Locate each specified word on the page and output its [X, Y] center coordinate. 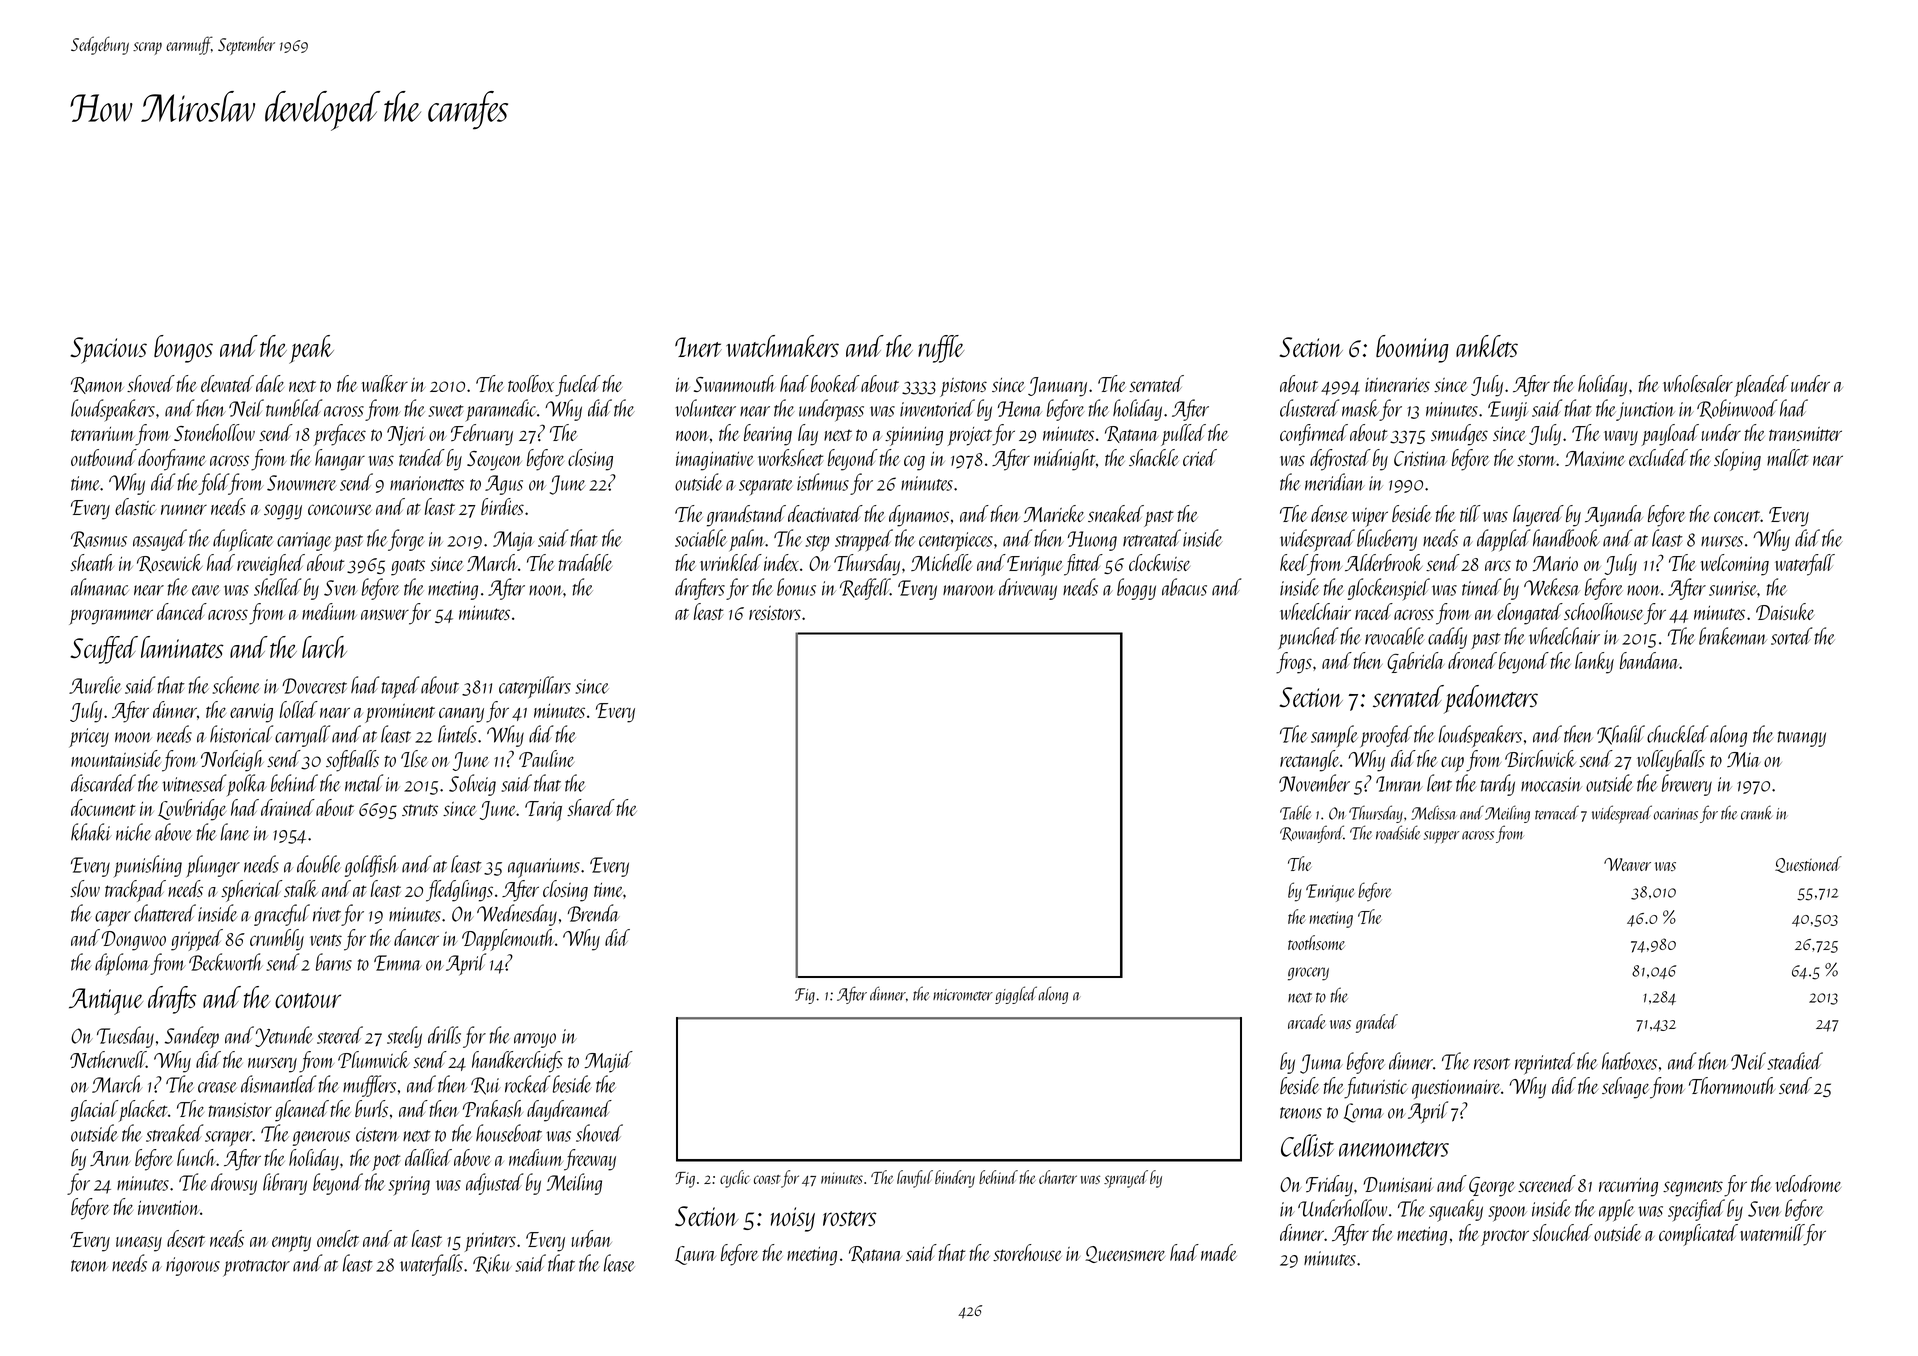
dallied [428, 1157]
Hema [1020, 409]
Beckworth [225, 962]
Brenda [594, 913]
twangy [1802, 739]
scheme [236, 685]
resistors [775, 613]
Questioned [1808, 864]
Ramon [97, 385]
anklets [1487, 346]
